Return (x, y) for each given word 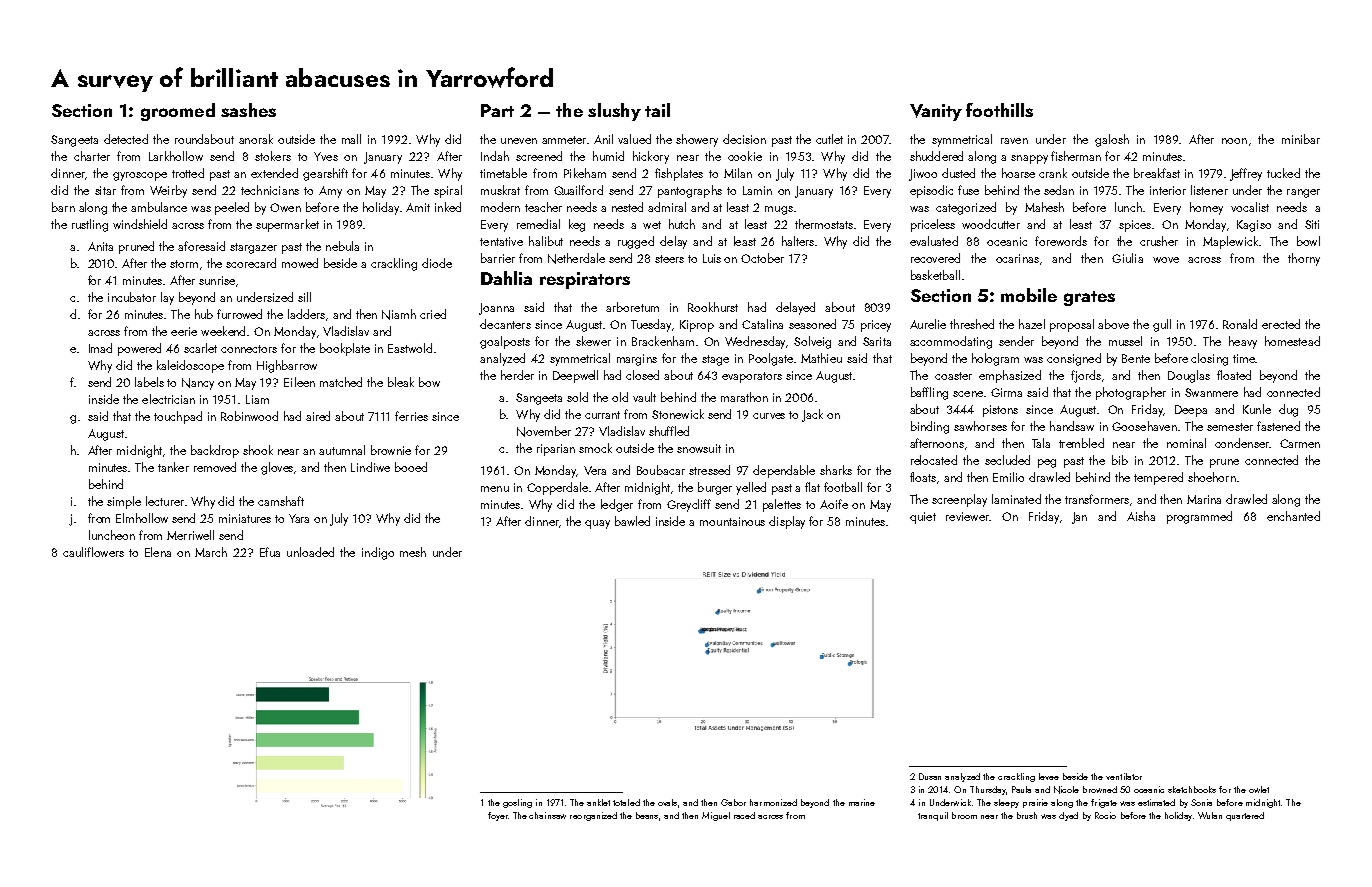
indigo (378, 553)
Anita (100, 246)
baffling (929, 393)
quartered (1245, 816)
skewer (593, 341)
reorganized (593, 816)
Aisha (1141, 516)
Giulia (1127, 258)
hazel (1032, 324)
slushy (614, 112)
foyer (498, 816)
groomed (178, 112)
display (787, 522)
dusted (958, 173)
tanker (173, 467)
